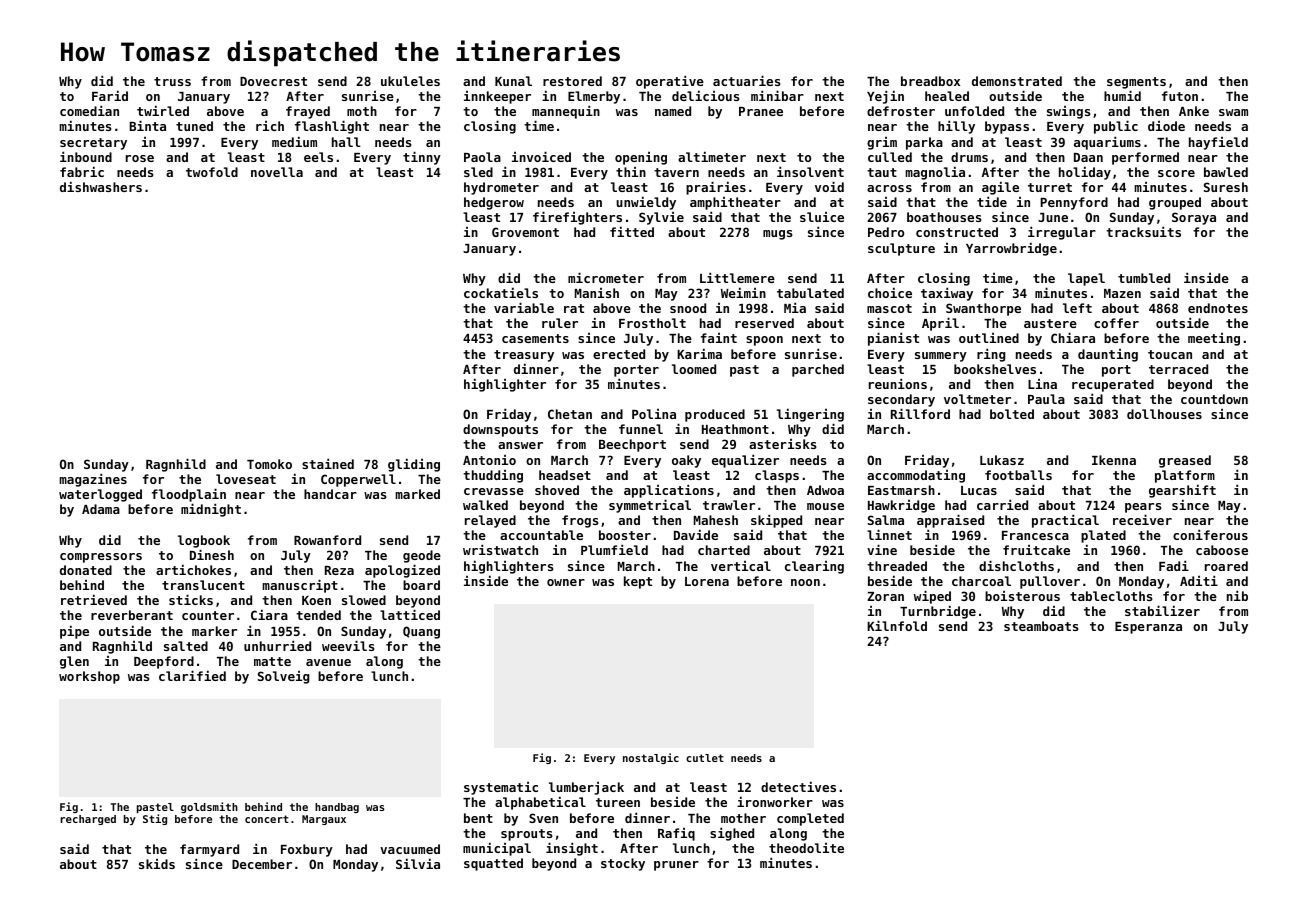 The height and width of the screenshot is (924, 1308). What do you see at coordinates (209, 807) in the screenshot?
I see `goldsmith` at bounding box center [209, 807].
